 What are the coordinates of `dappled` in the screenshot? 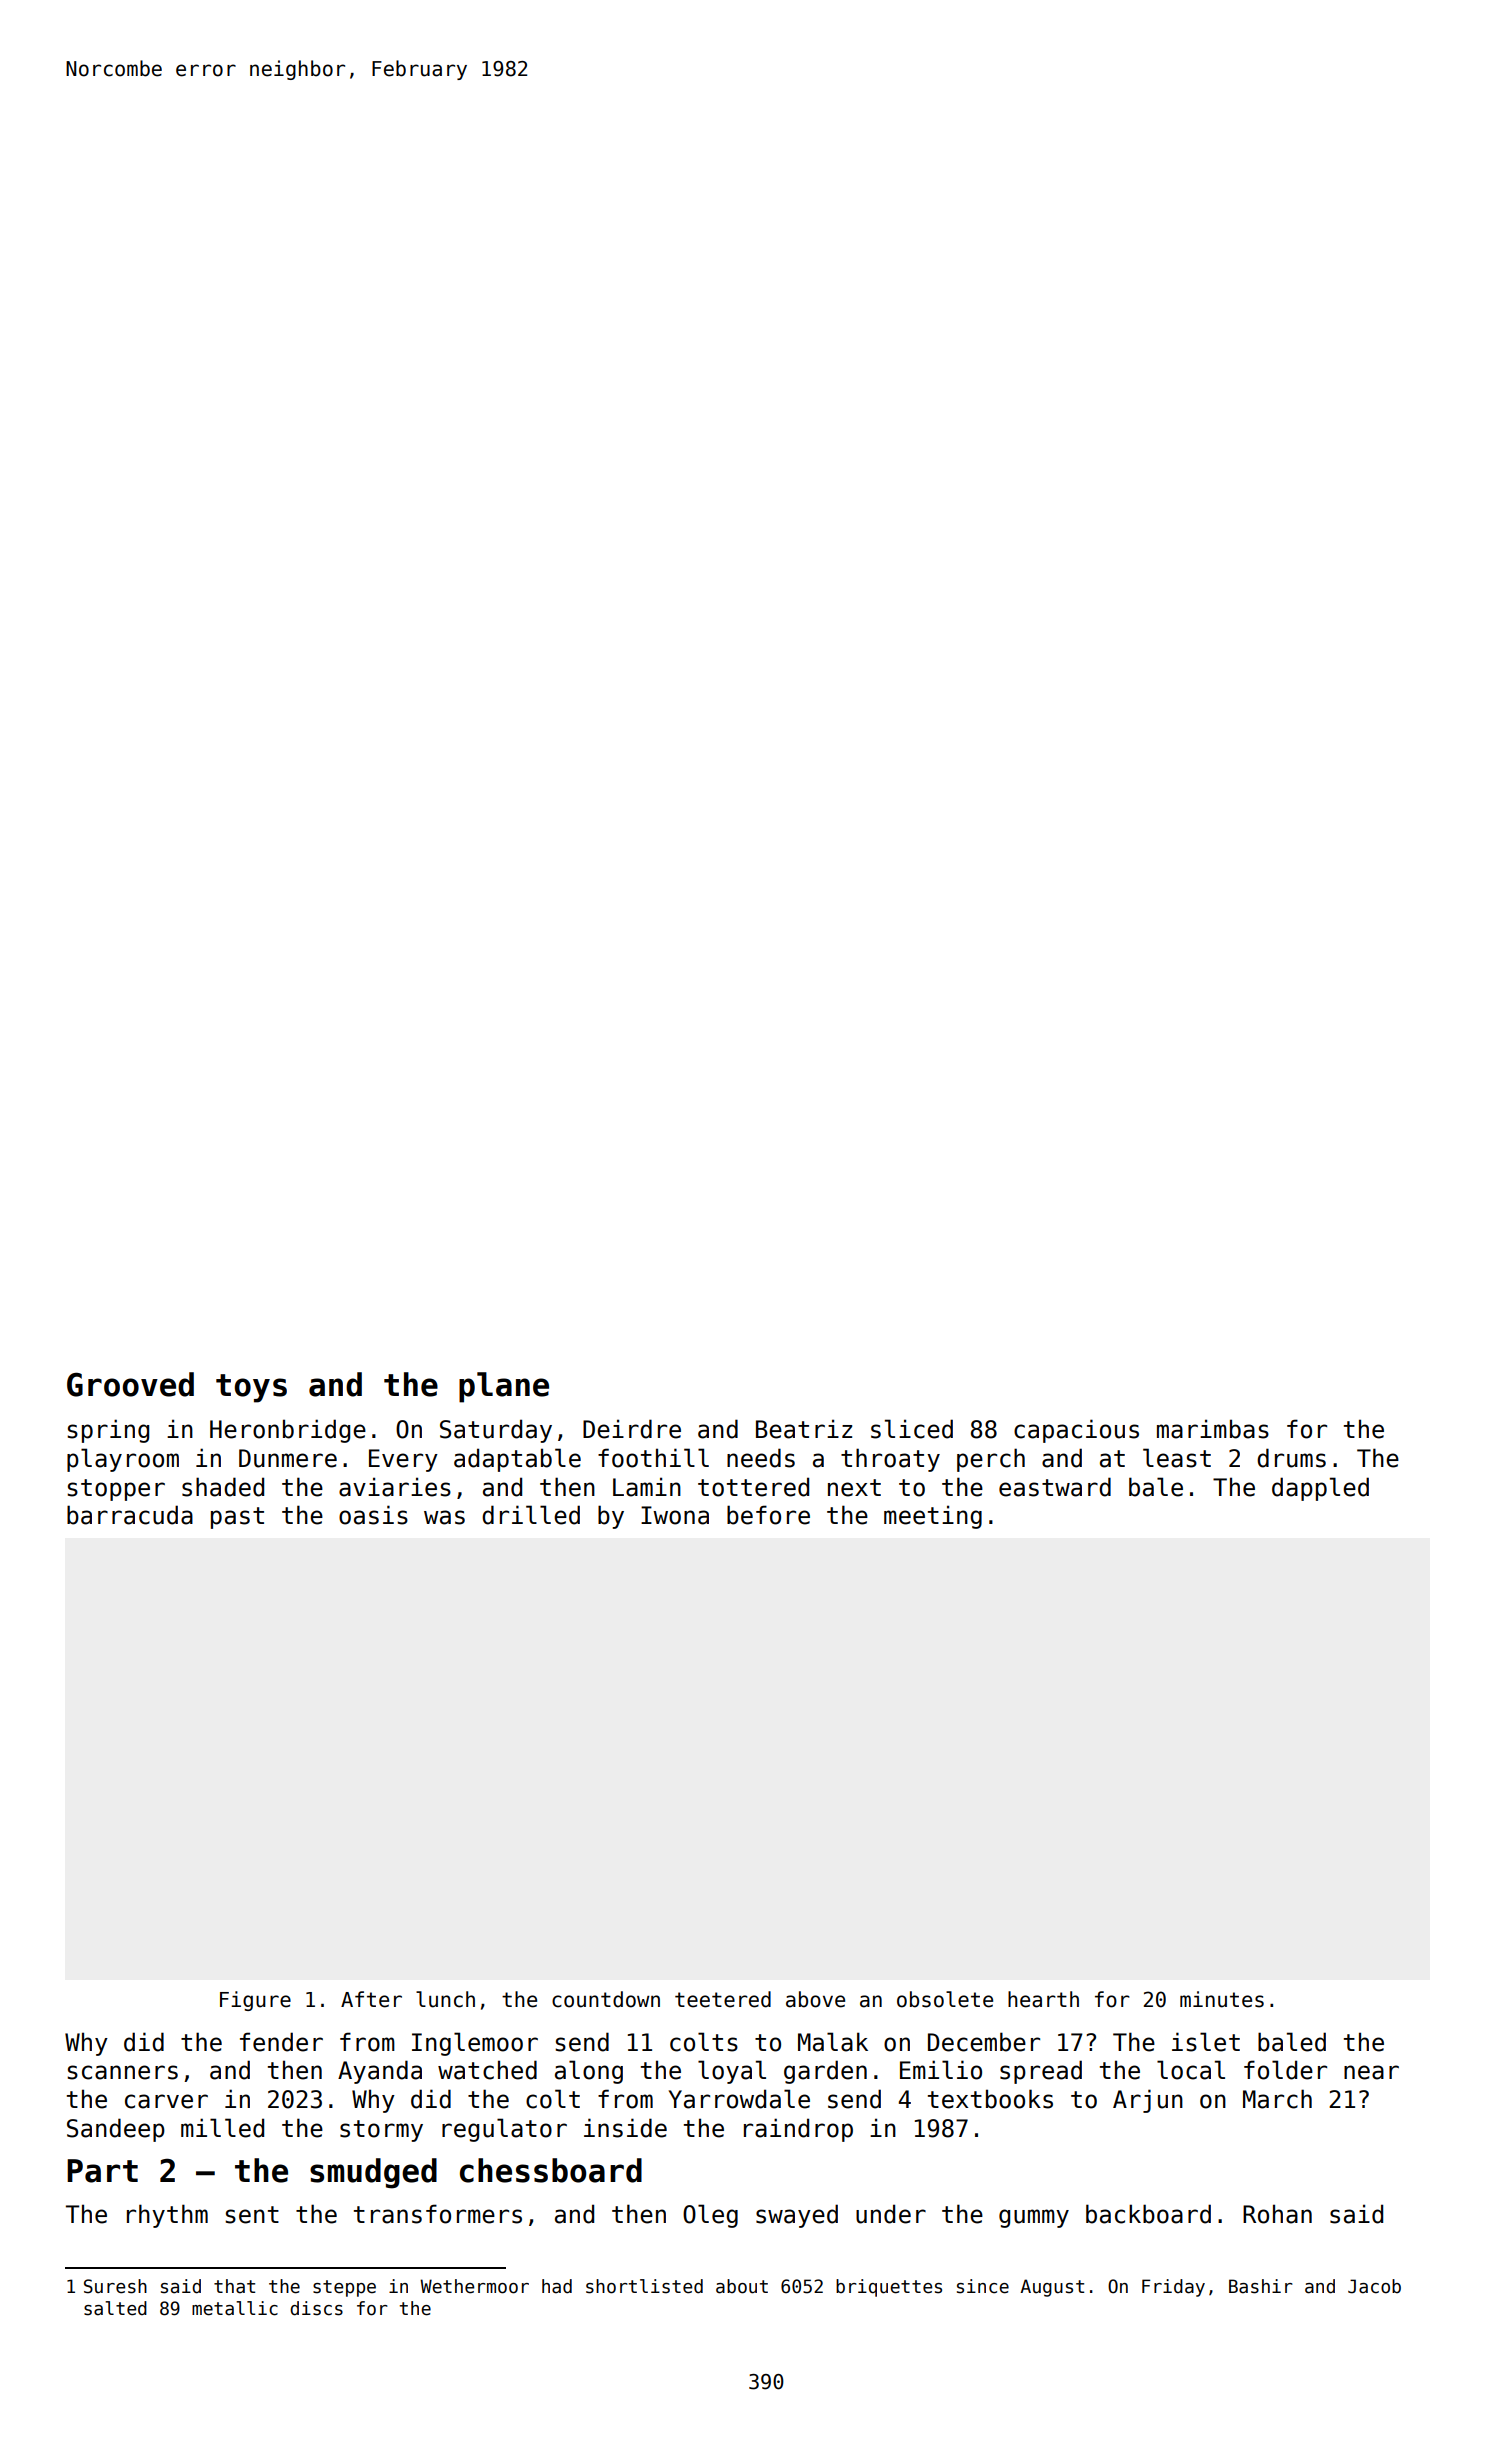 It's located at (1320, 1489).
